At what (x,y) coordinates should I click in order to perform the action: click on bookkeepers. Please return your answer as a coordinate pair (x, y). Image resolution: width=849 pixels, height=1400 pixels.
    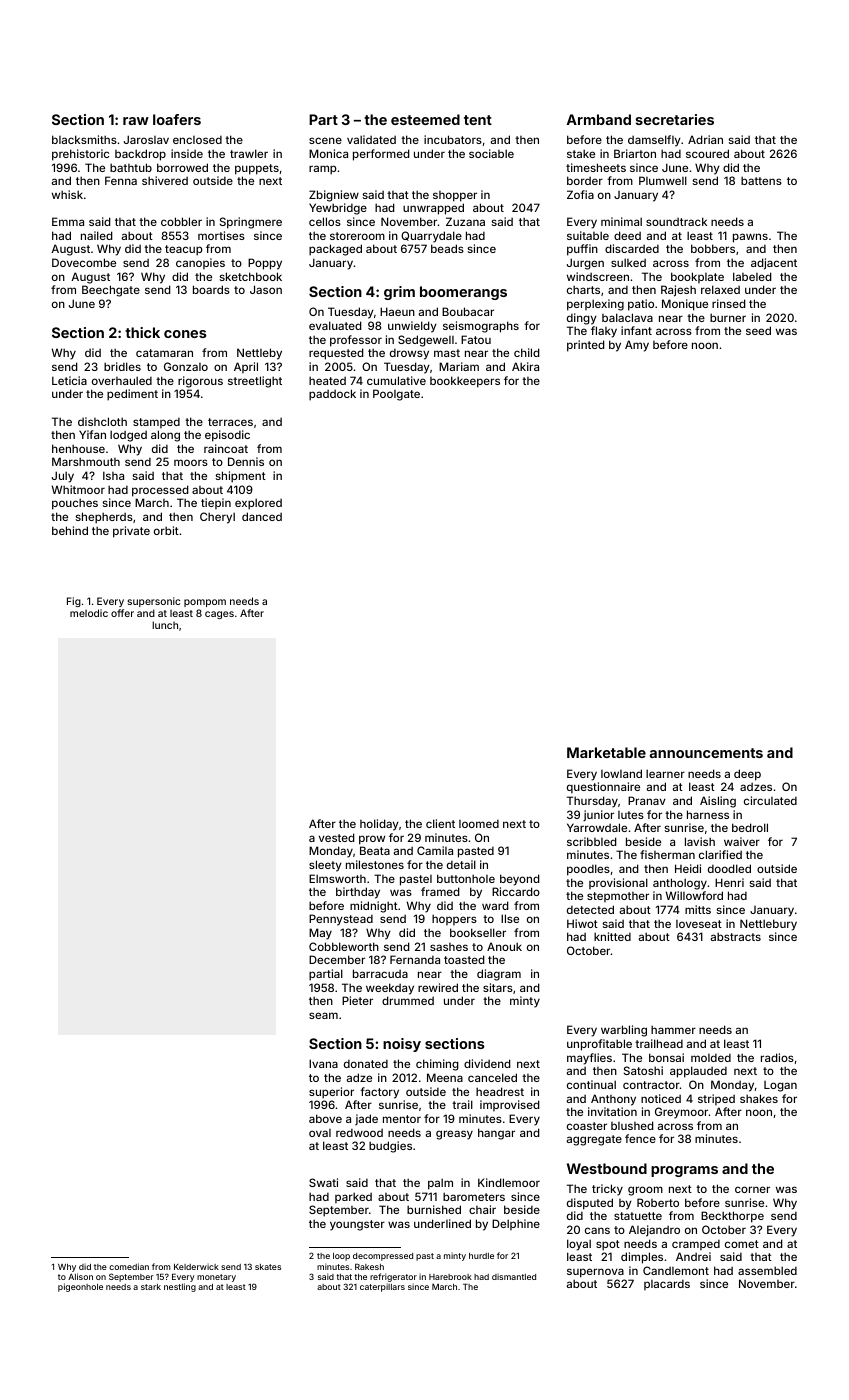
    Looking at the image, I should click on (465, 382).
